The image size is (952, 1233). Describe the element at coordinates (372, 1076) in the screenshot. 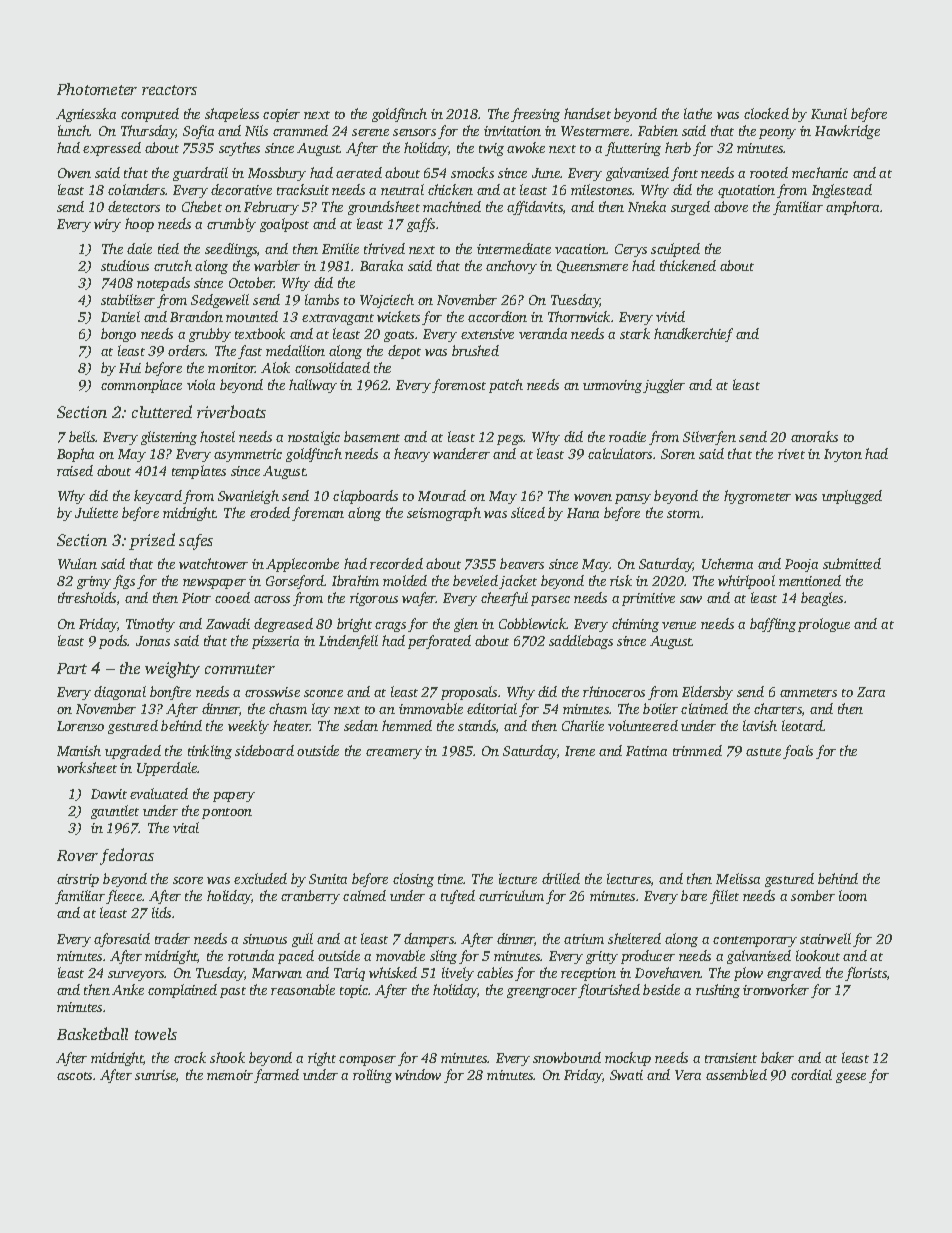

I see `rolling` at that location.
